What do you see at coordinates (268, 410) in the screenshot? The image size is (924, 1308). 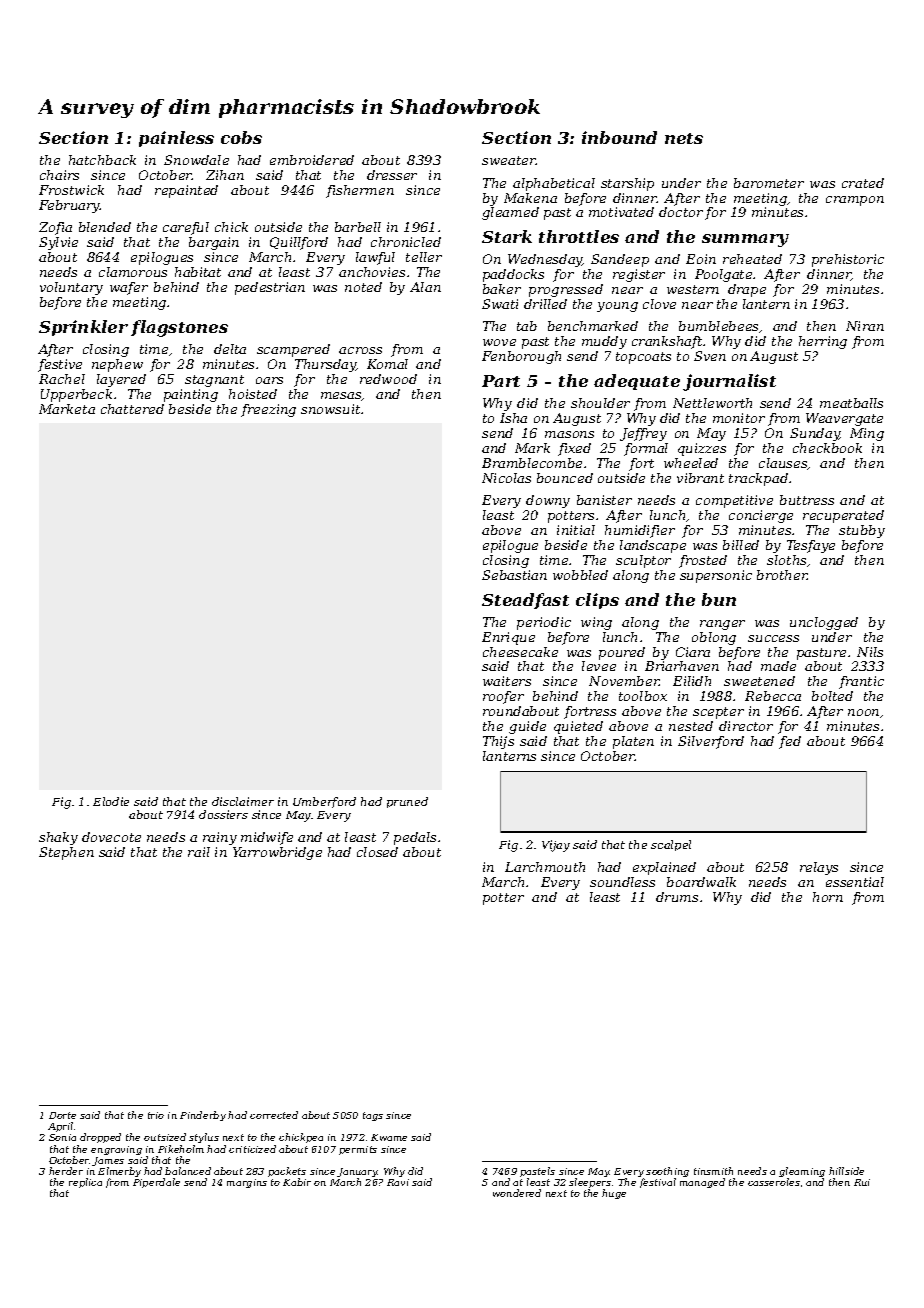 I see `freezing` at bounding box center [268, 410].
